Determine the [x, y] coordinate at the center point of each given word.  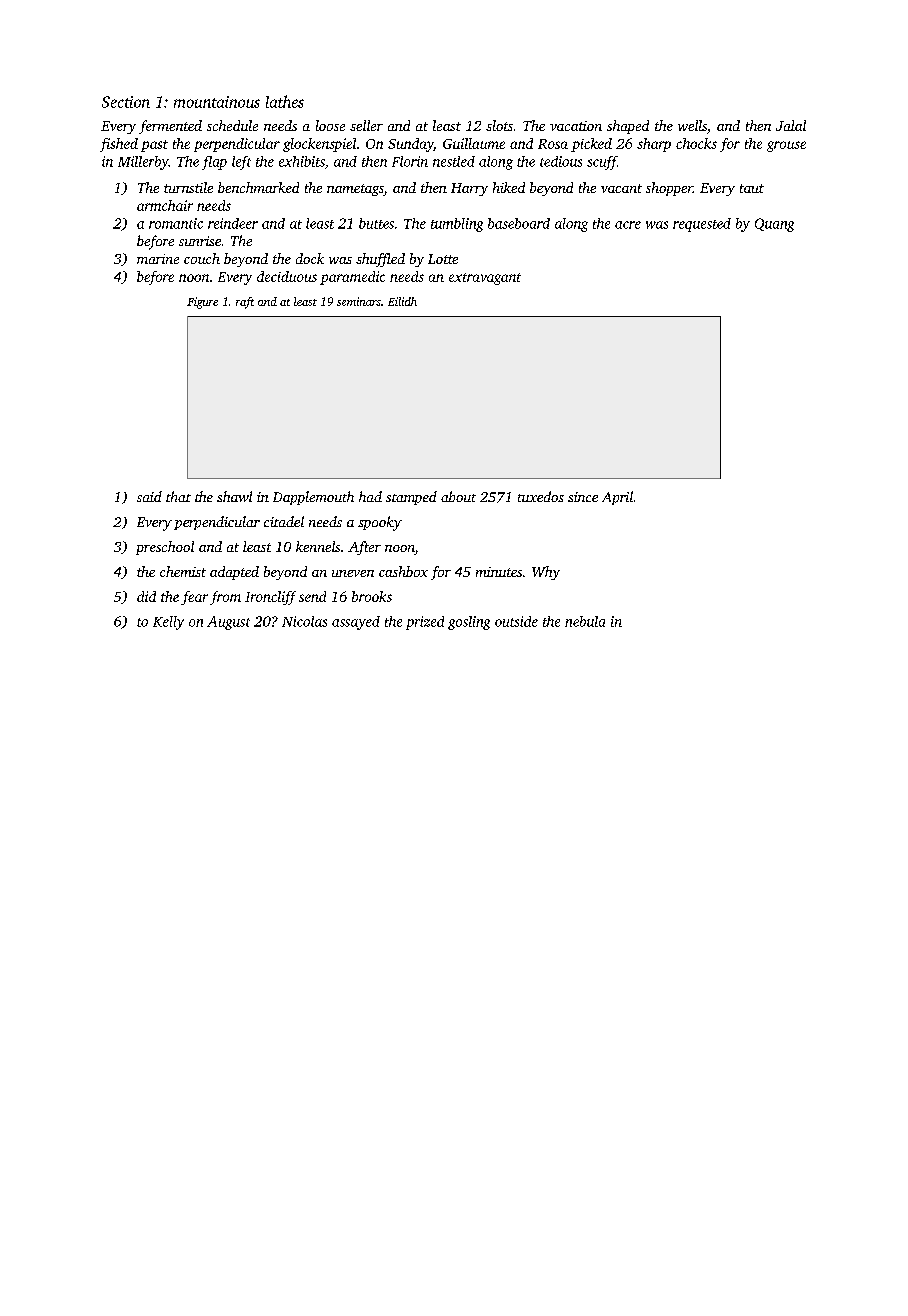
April [617, 498]
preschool [165, 548]
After [364, 548]
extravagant [485, 279]
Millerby [143, 163]
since [583, 497]
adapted [234, 573]
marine [158, 259]
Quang [774, 225]
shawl [234, 496]
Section [126, 102]
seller [366, 125]
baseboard [519, 223]
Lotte [443, 259]
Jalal [791, 125]
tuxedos [541, 496]
